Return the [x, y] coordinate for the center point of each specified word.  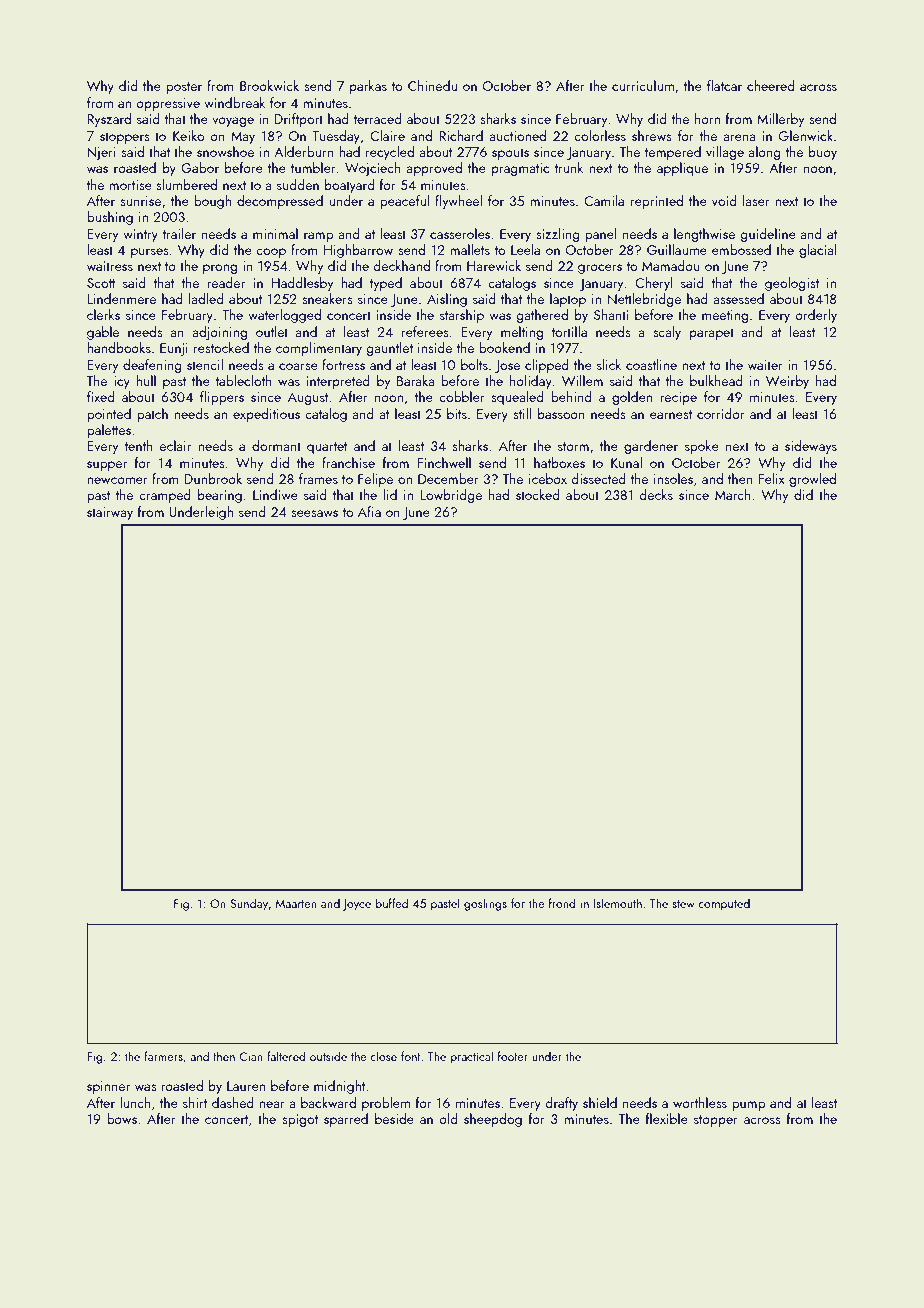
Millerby [780, 120]
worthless [700, 1102]
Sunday [249, 904]
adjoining [219, 333]
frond [562, 903]
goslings [485, 904]
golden [632, 398]
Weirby [787, 382]
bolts [474, 364]
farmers [163, 1056]
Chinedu [432, 85]
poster [184, 88]
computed [724, 904]
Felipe [375, 480]
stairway [110, 513]
